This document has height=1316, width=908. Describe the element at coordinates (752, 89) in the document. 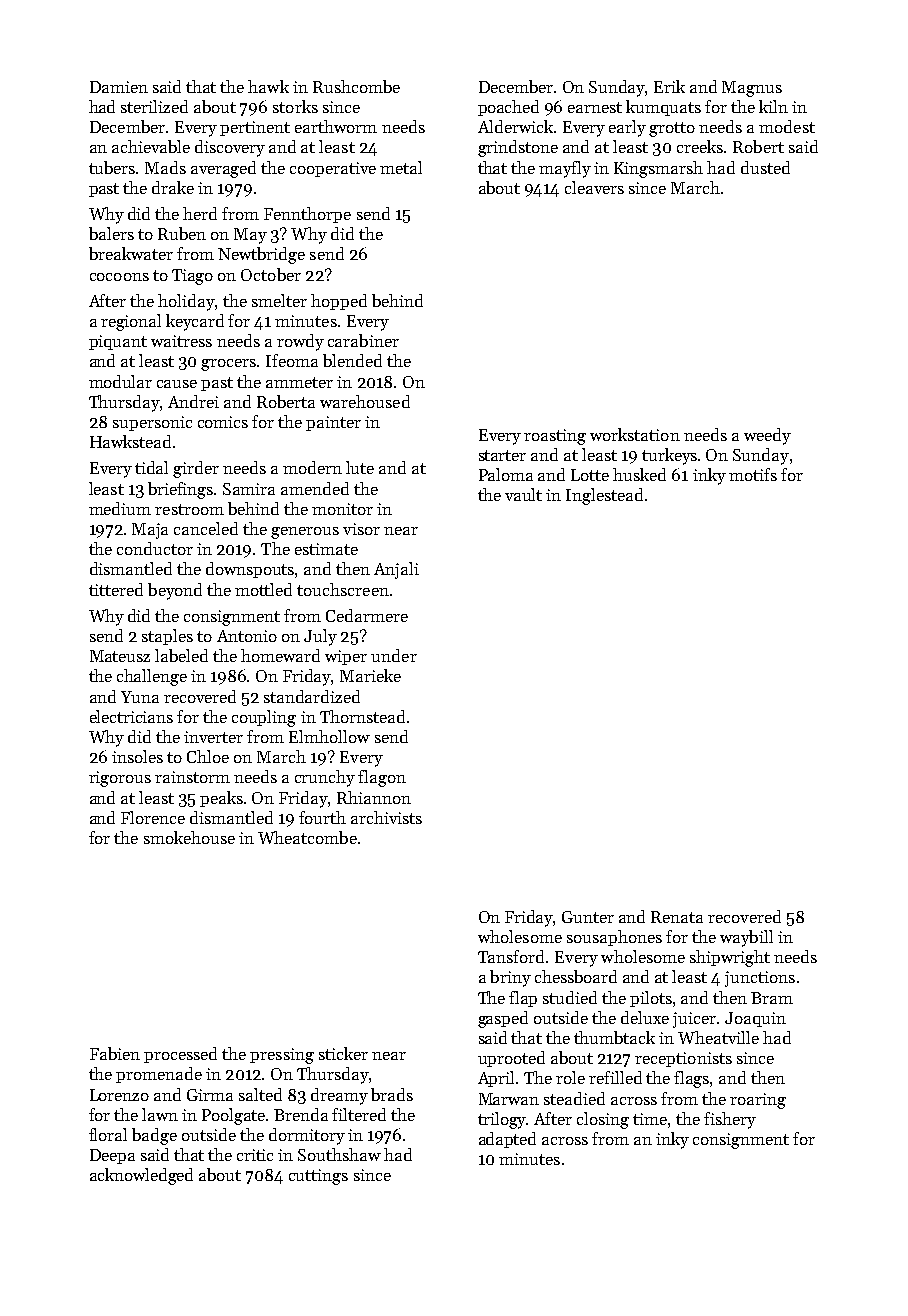

I see `Magnus` at that location.
